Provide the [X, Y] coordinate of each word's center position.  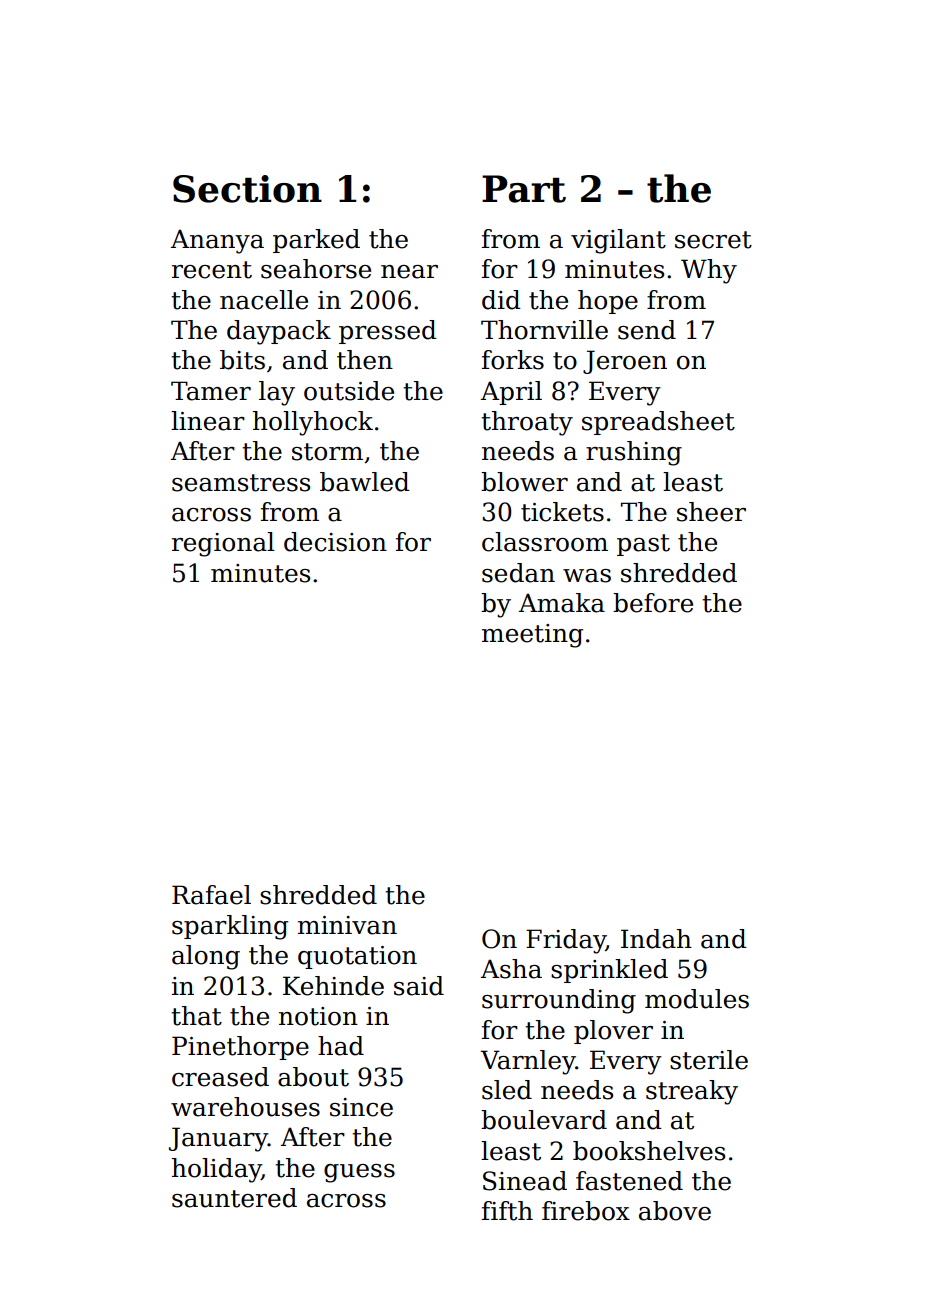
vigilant [618, 241]
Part [524, 189]
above [675, 1211]
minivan [347, 925]
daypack [279, 332]
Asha [511, 969]
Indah [656, 939]
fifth [507, 1211]
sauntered [234, 1198]
